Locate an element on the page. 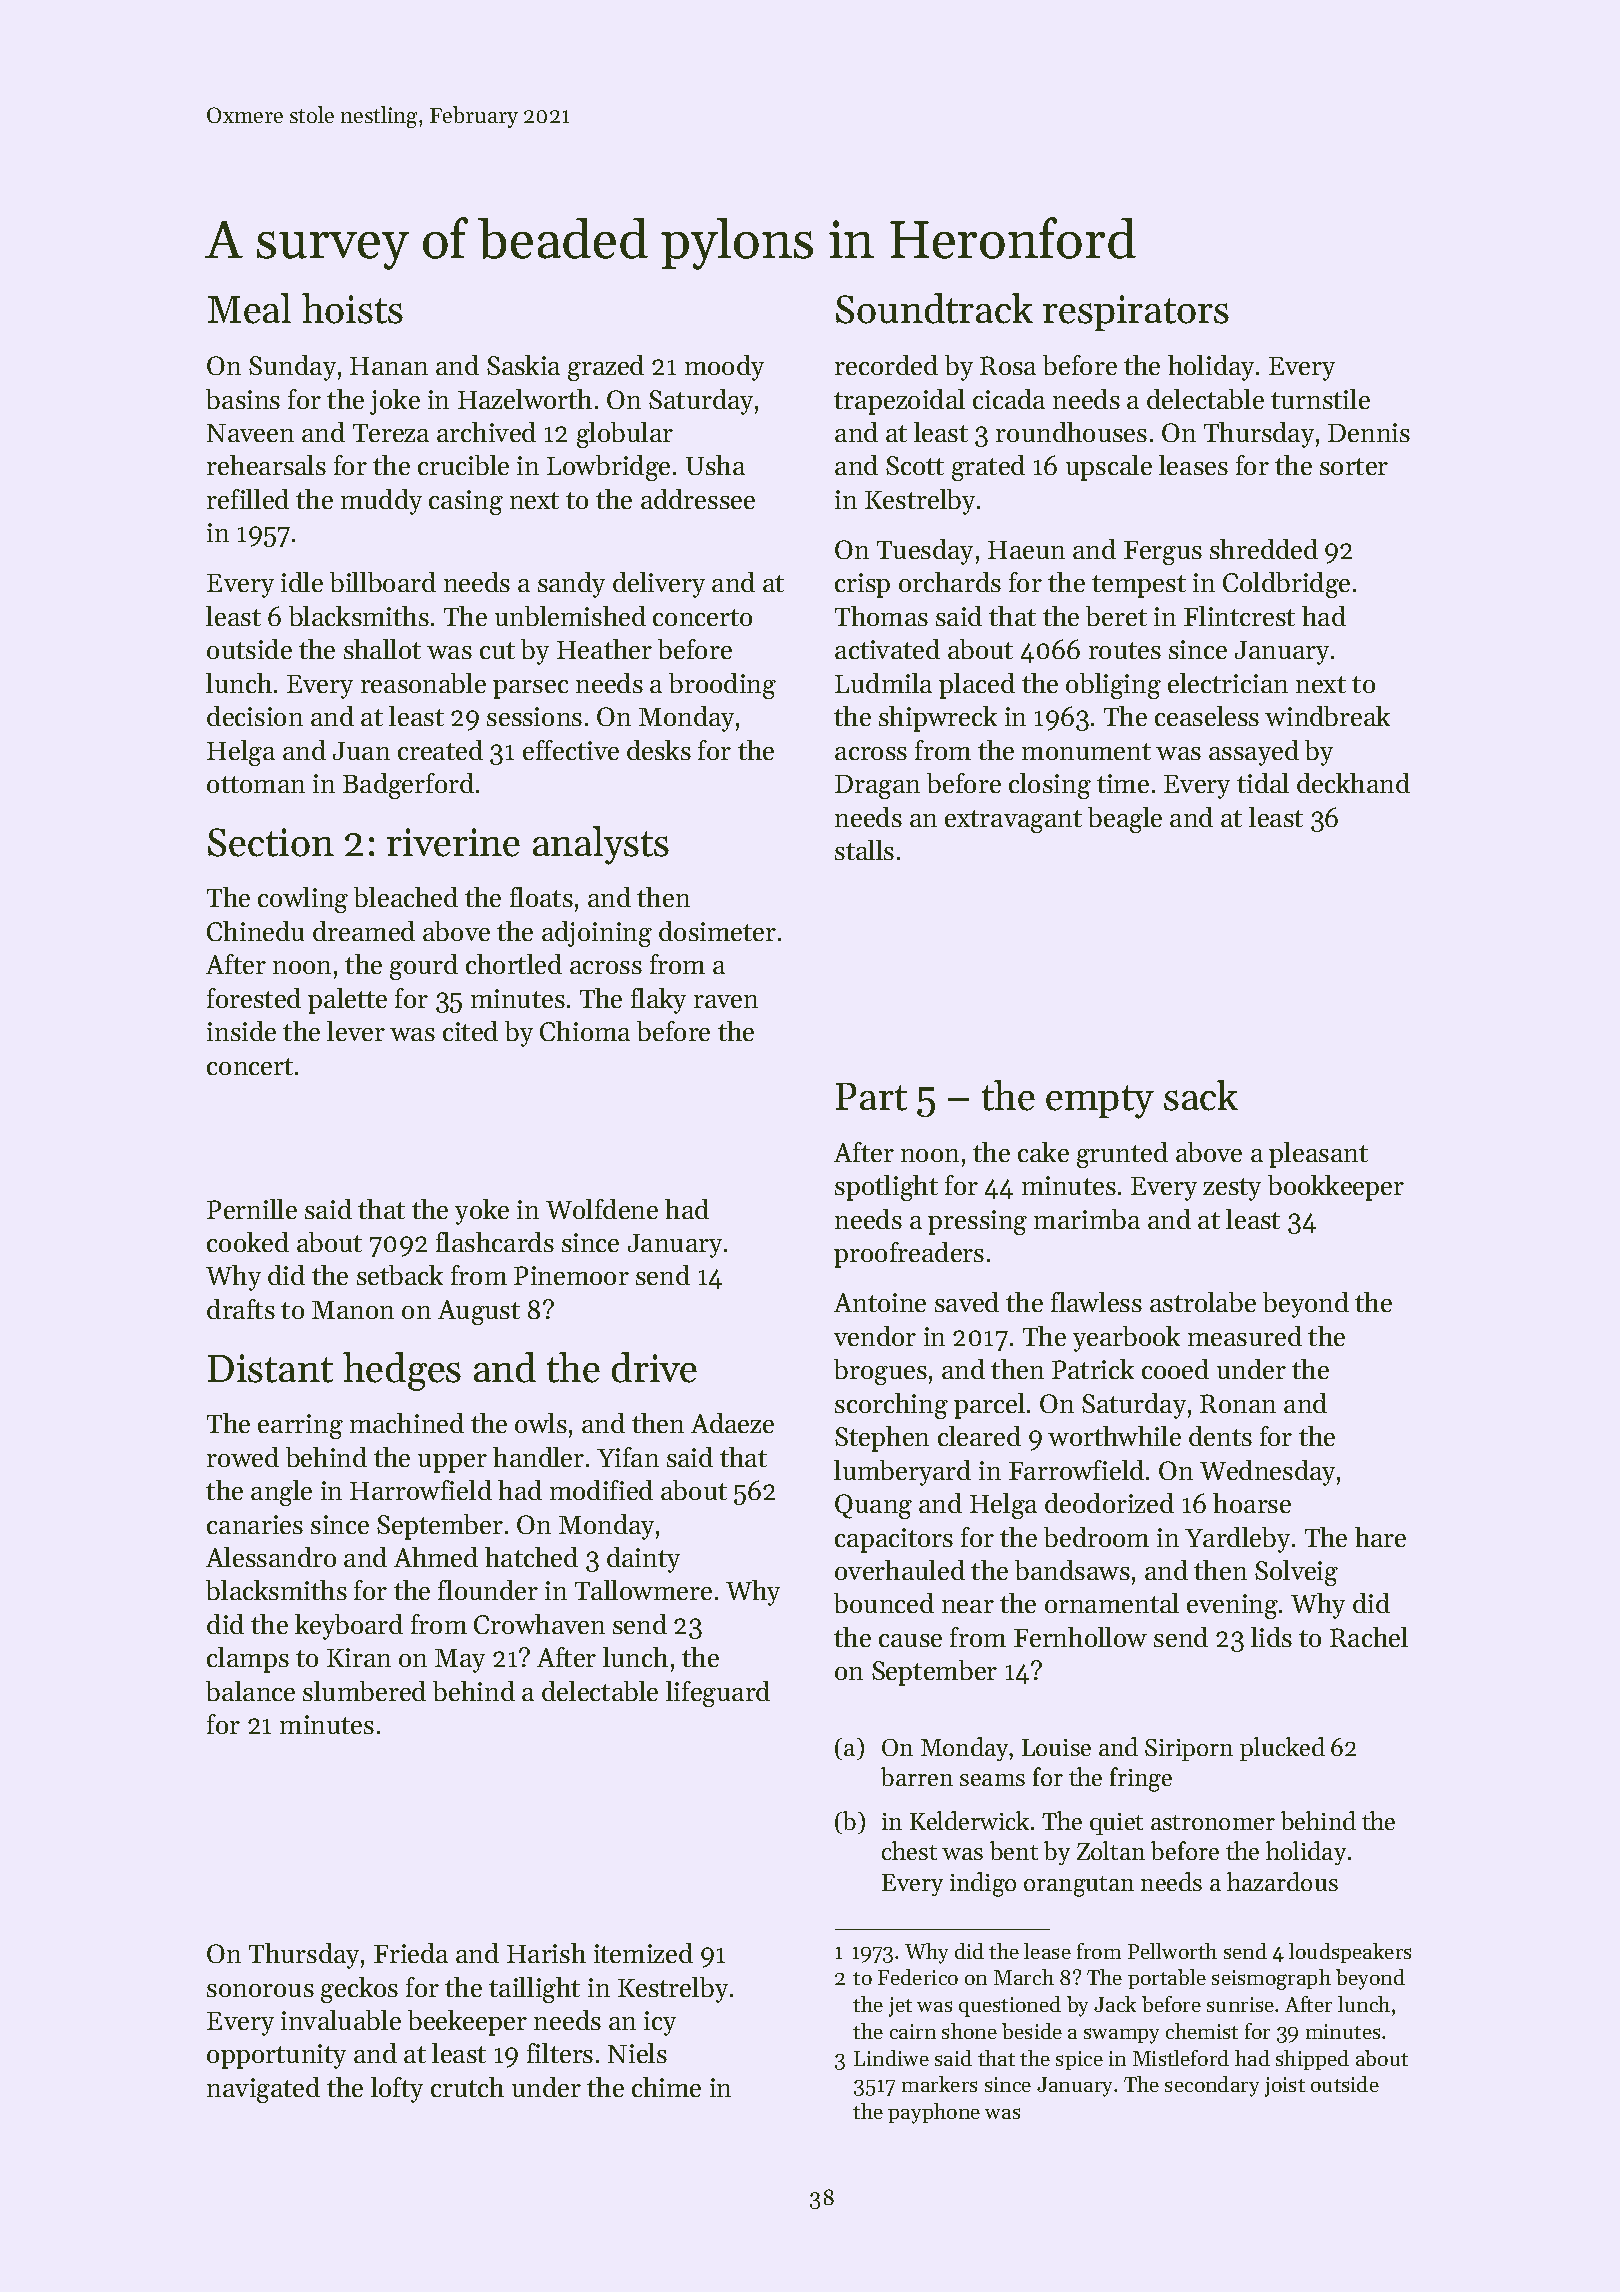  deckhand is located at coordinates (1353, 783).
